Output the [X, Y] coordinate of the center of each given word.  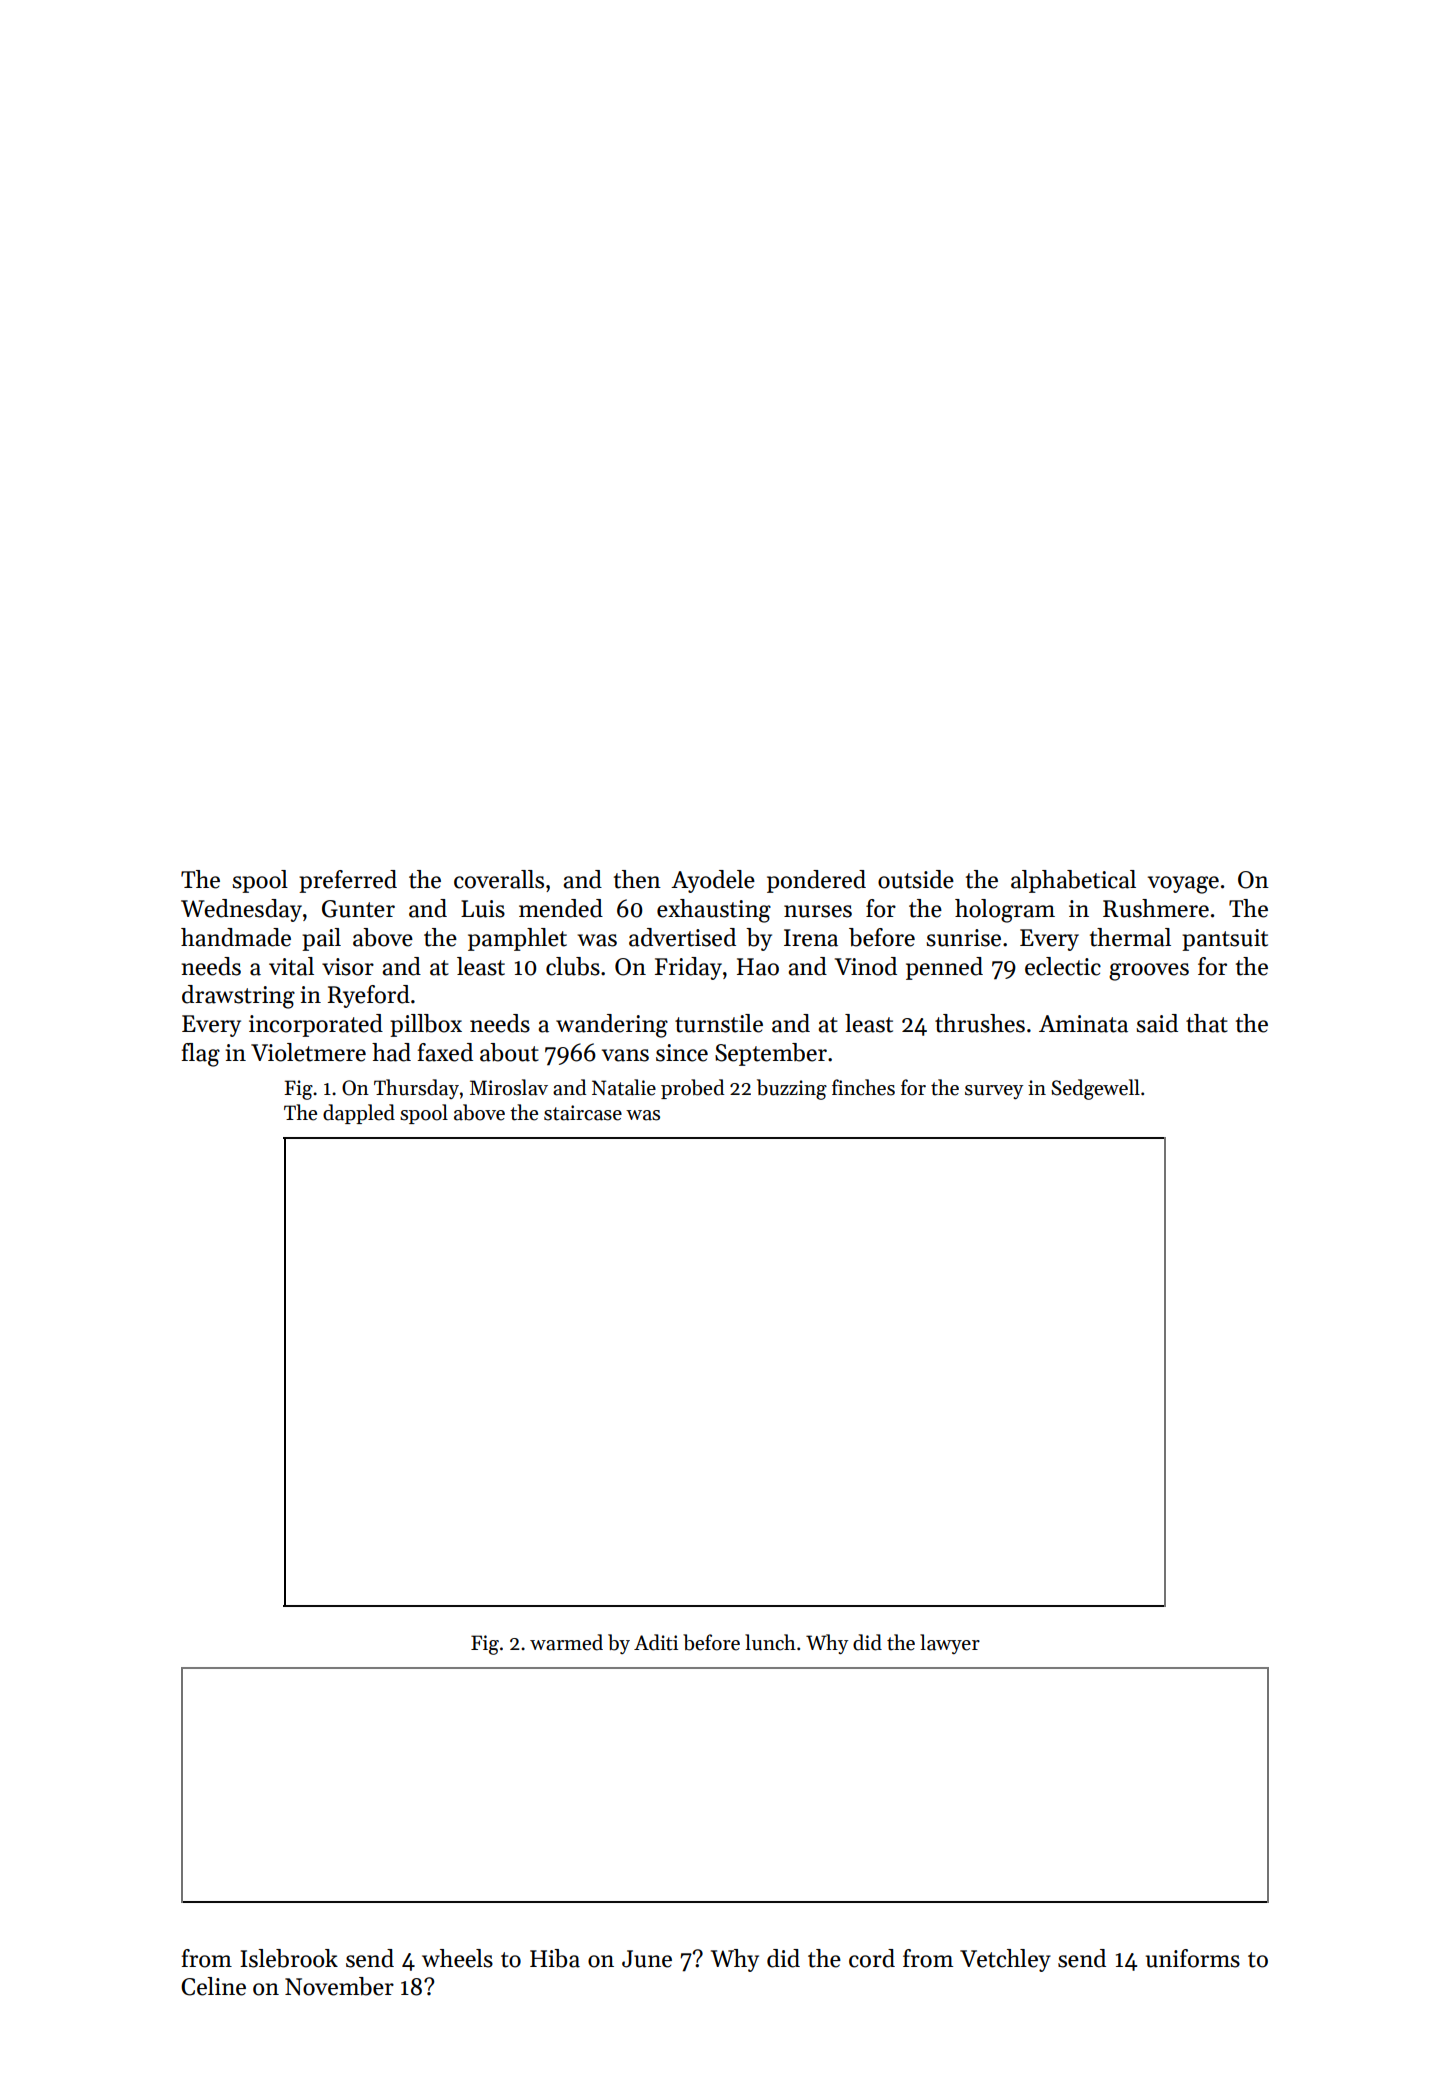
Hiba [555, 1958]
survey [994, 1092]
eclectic [1063, 966]
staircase [583, 1113]
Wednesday [241, 910]
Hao [758, 967]
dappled [359, 1114]
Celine [213, 1986]
